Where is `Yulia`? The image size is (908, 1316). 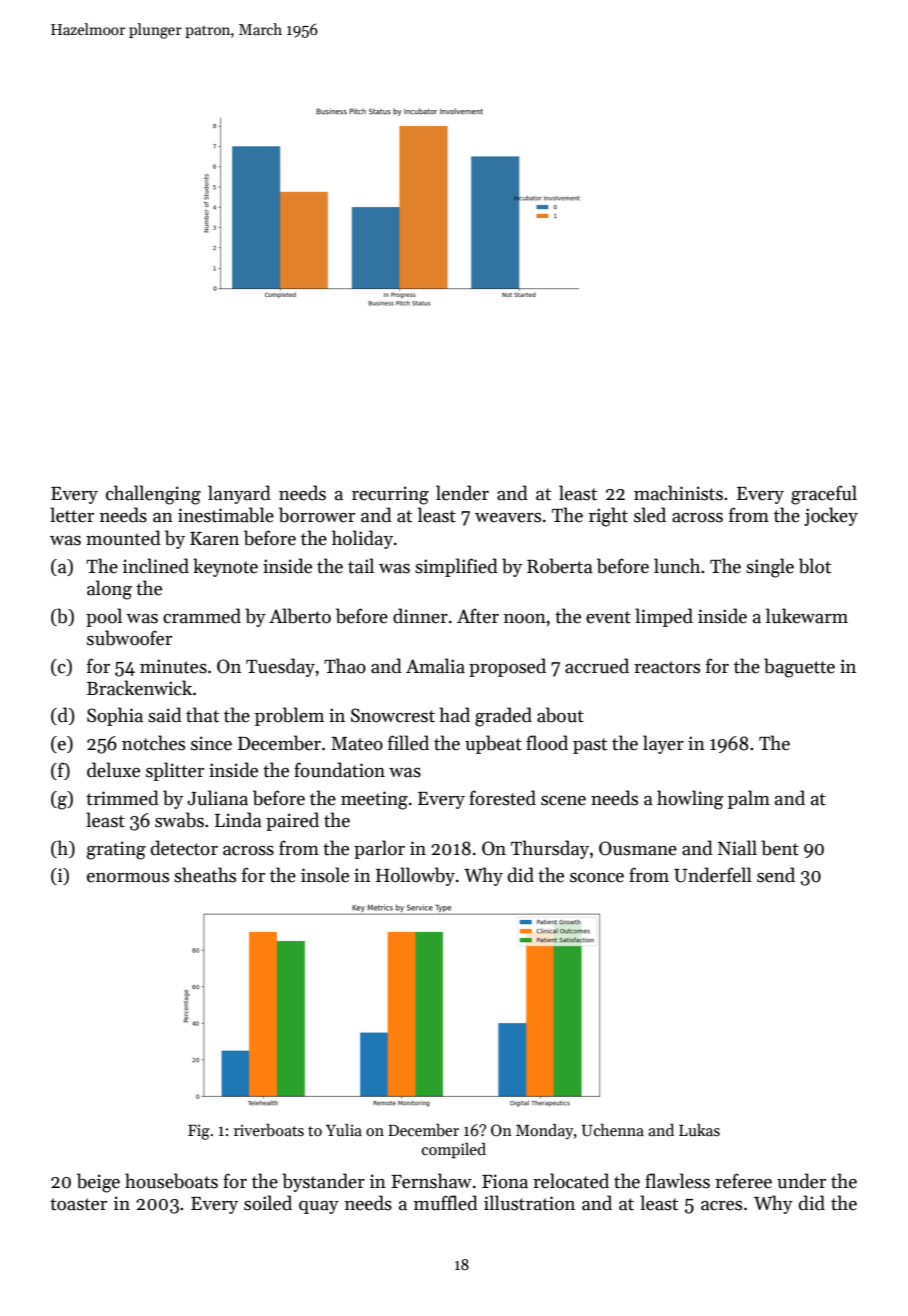
Yulia is located at coordinates (344, 1130).
